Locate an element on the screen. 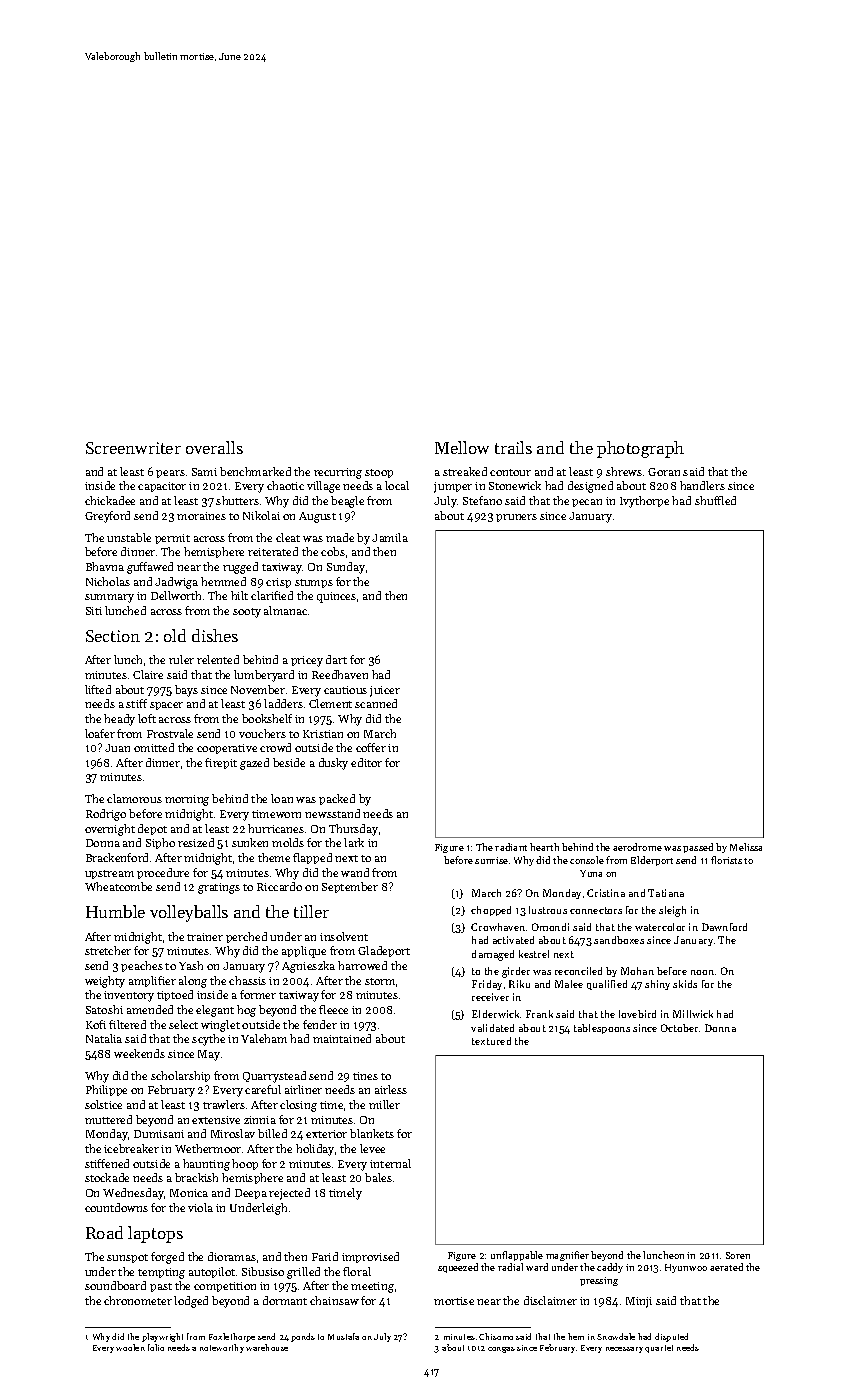 This screenshot has width=849, height=1400. warehouse is located at coordinates (267, 1347).
